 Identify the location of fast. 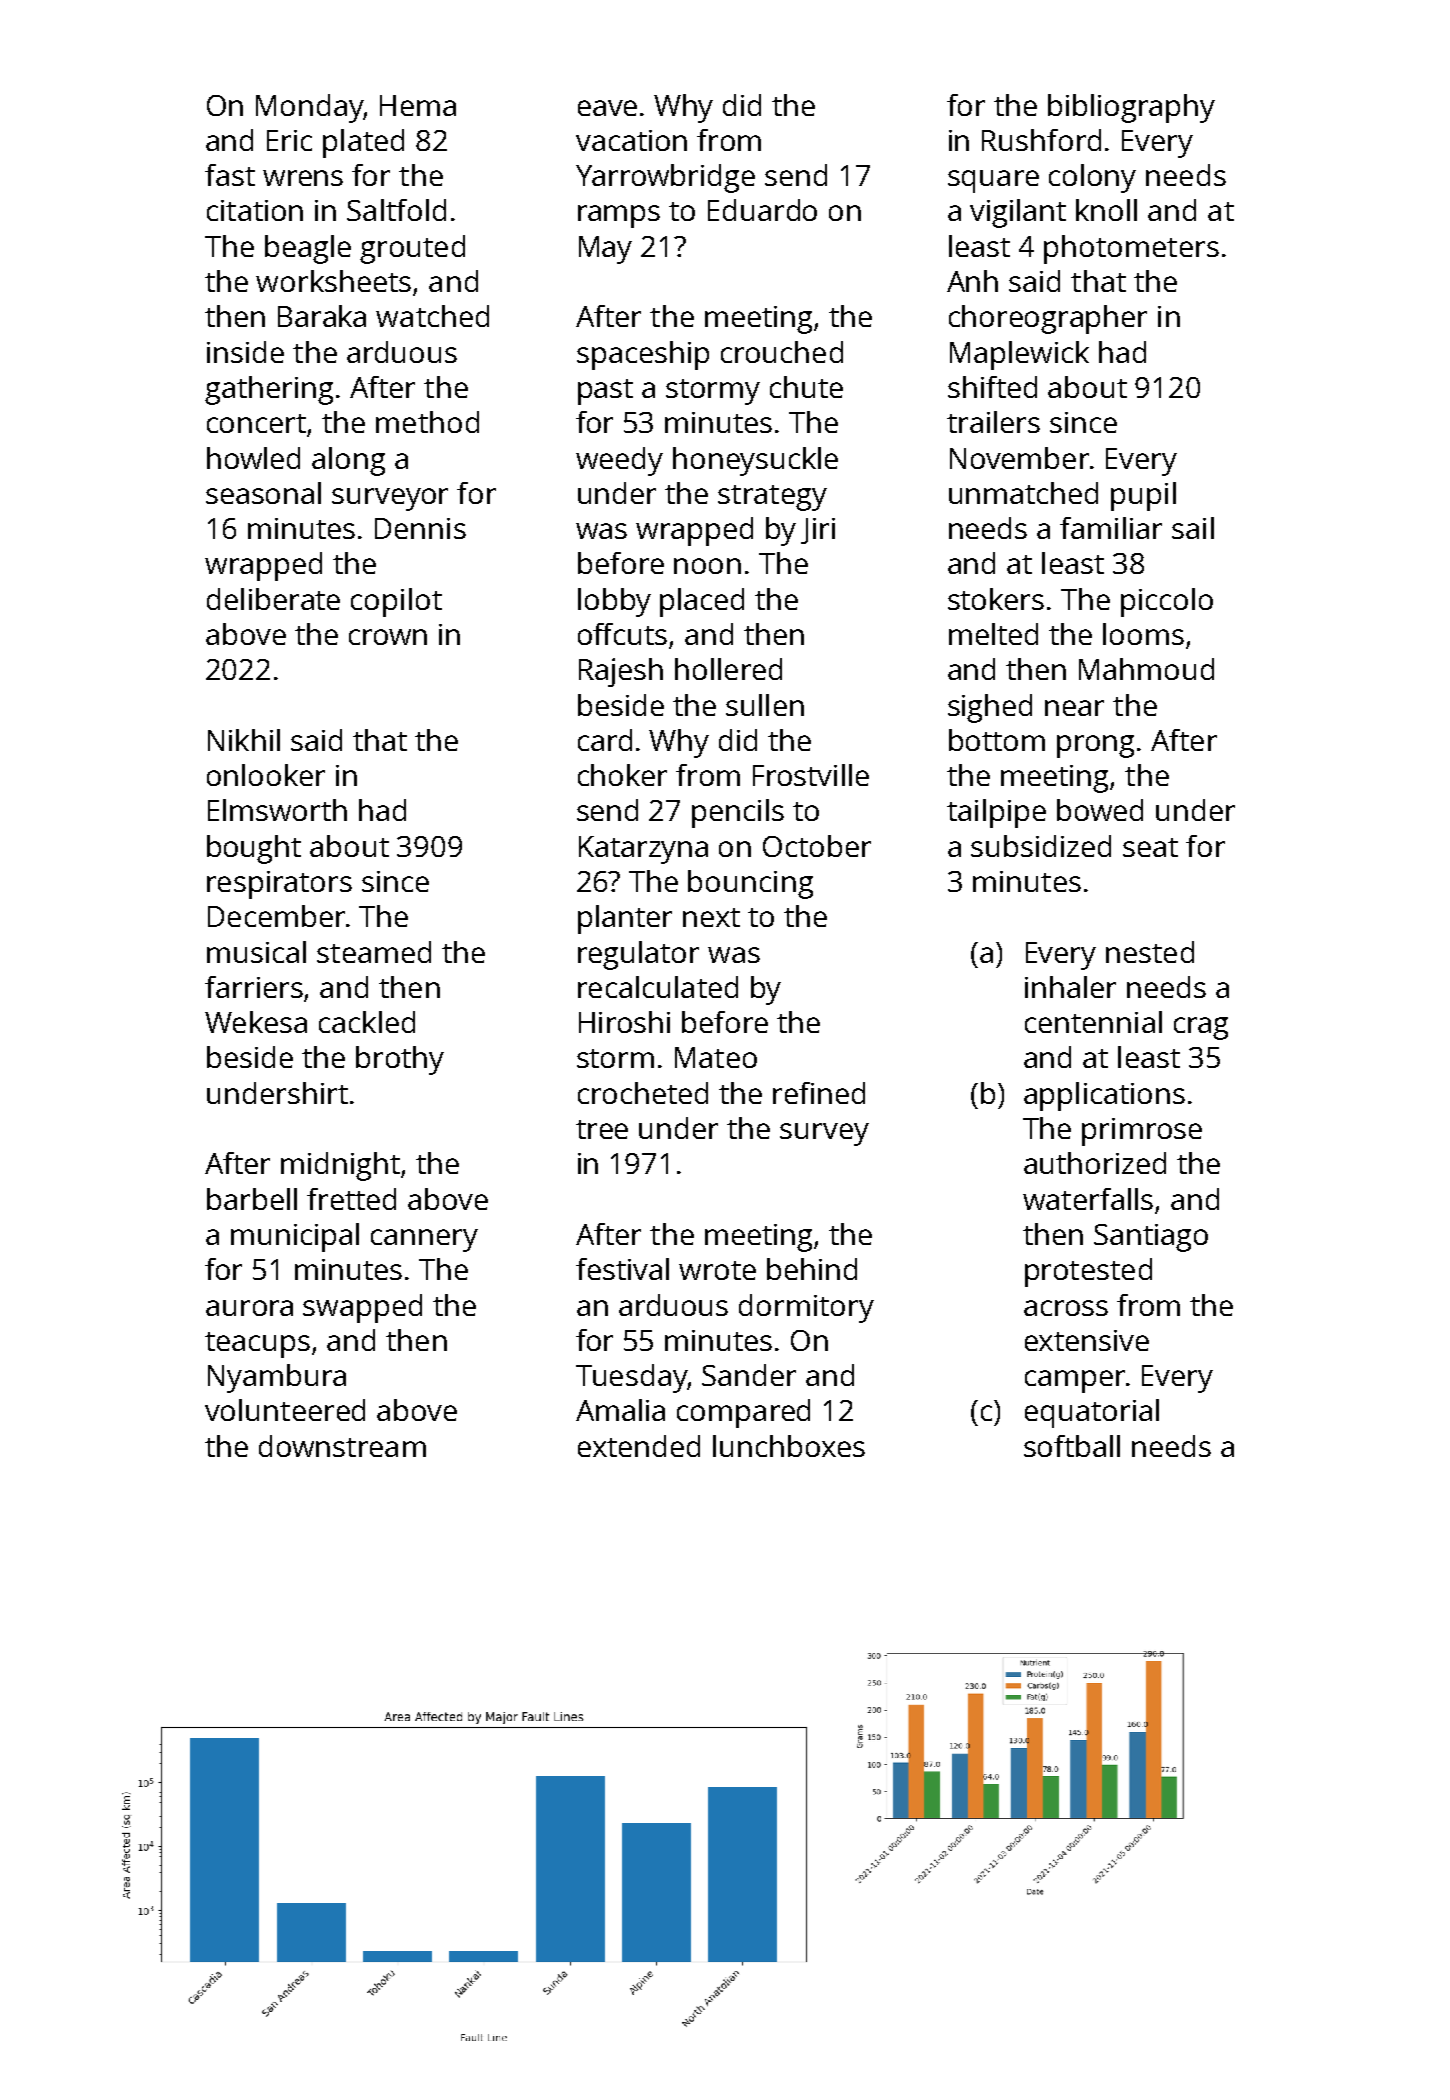
(230, 175).
